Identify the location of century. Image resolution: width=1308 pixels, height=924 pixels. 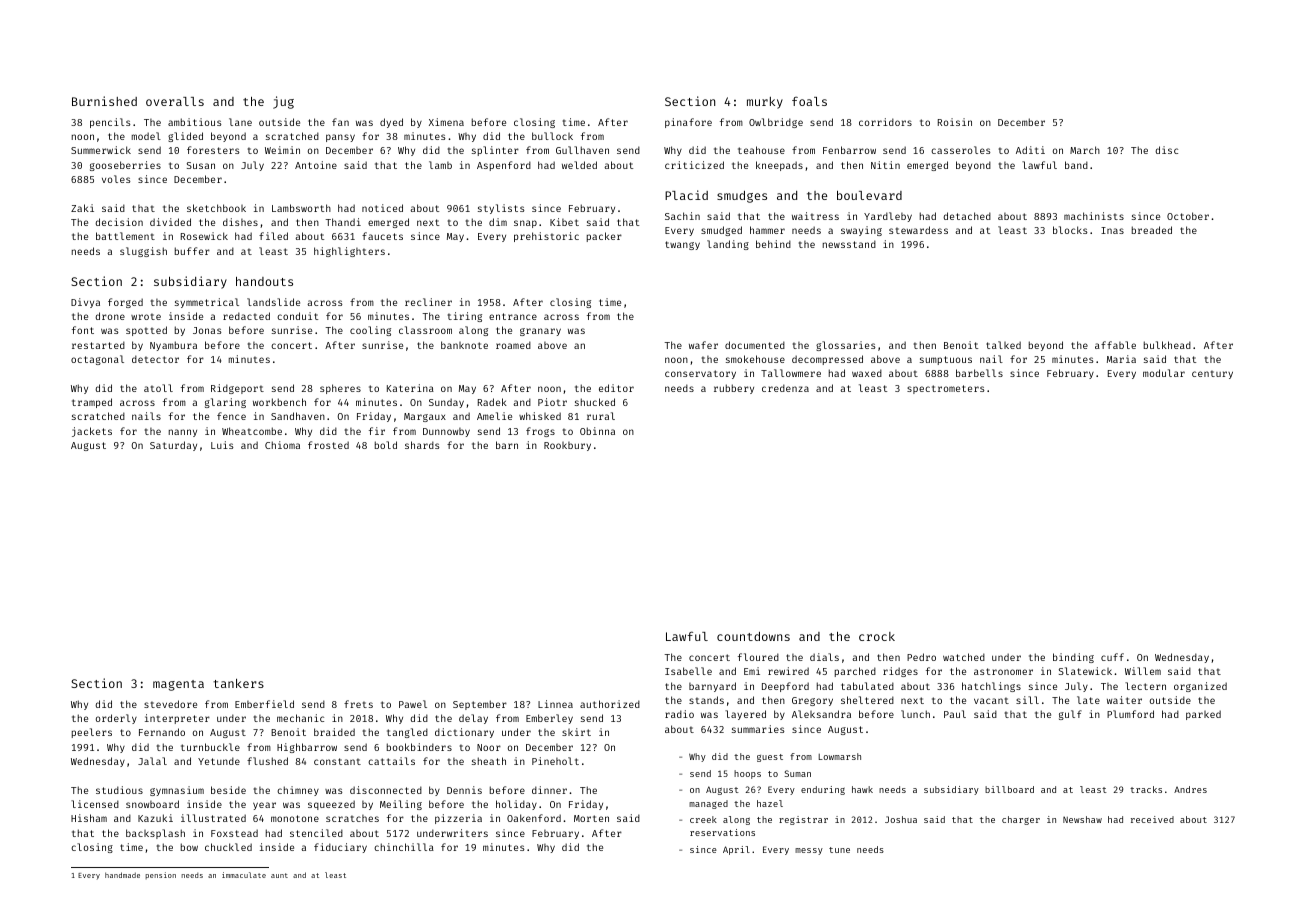
(1212, 374).
